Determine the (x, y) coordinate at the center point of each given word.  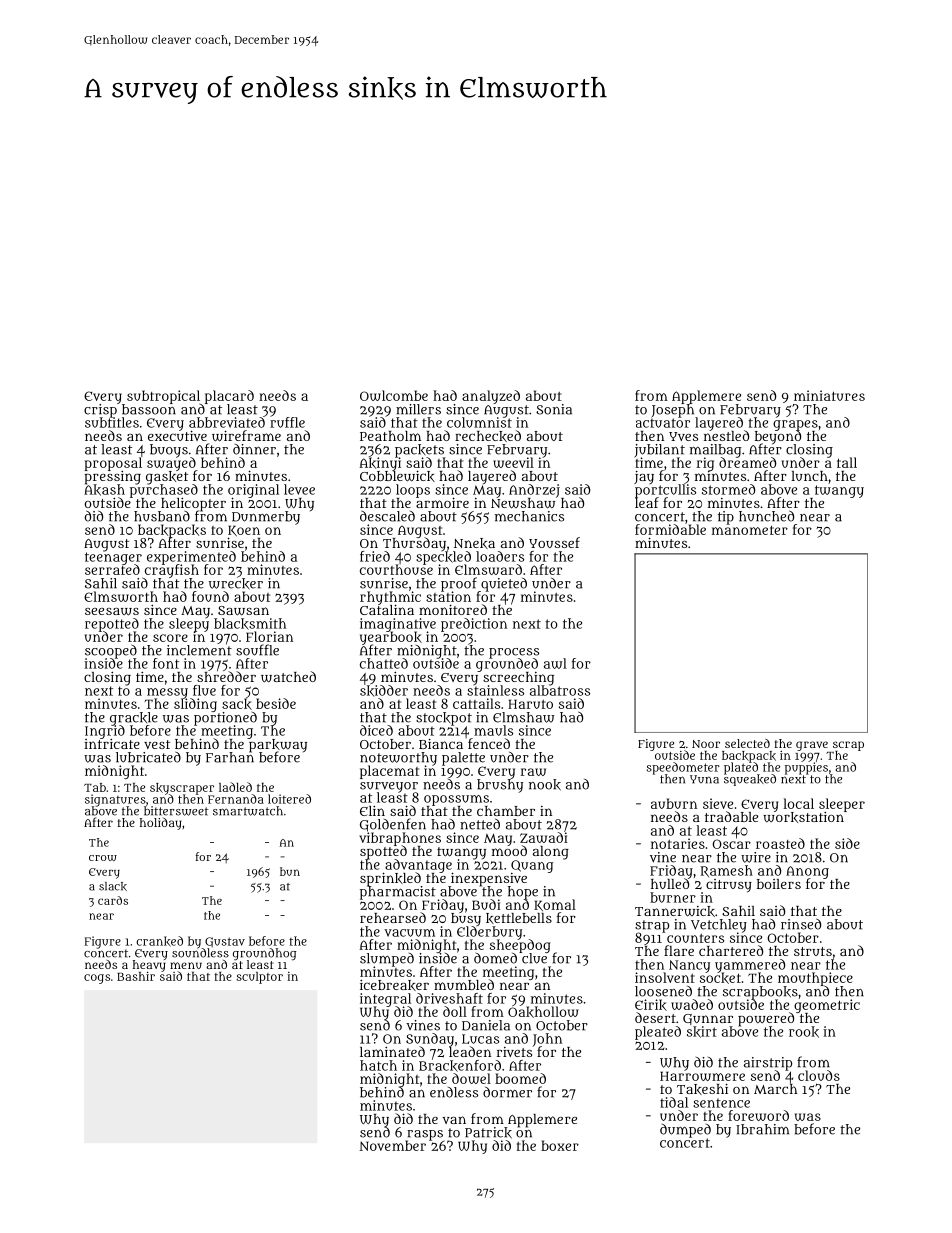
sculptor (259, 978)
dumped (685, 1131)
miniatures (829, 395)
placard (229, 397)
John (547, 1040)
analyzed (491, 397)
